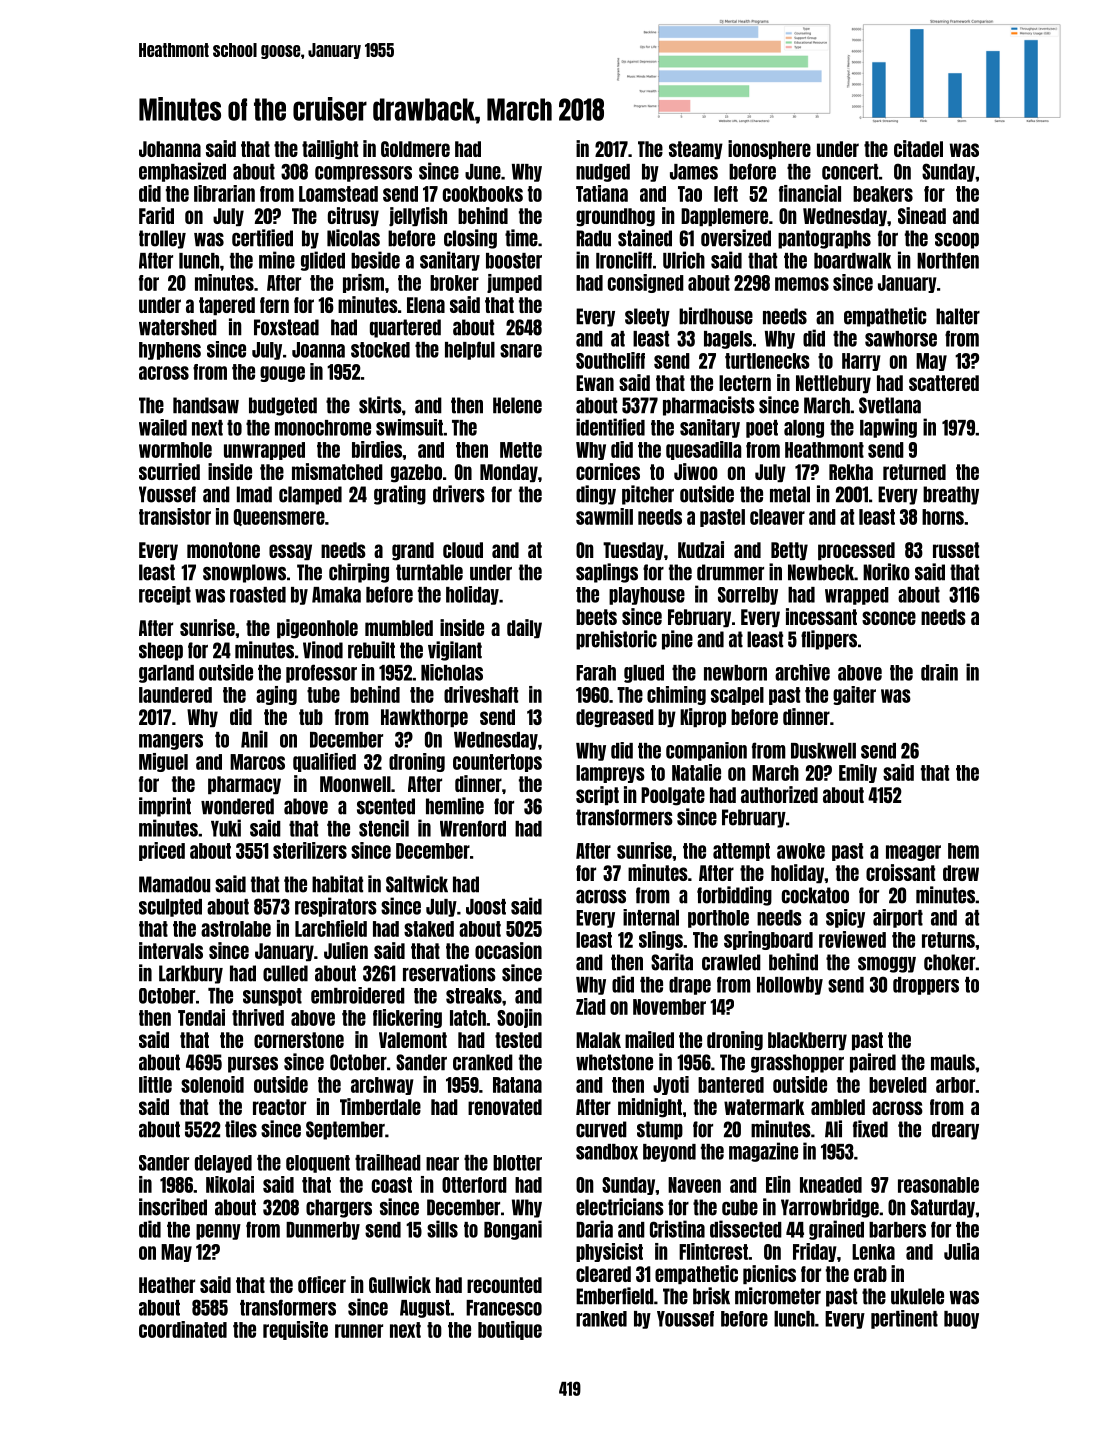  Describe the element at coordinates (604, 516) in the page. I see `sawmill` at that location.
